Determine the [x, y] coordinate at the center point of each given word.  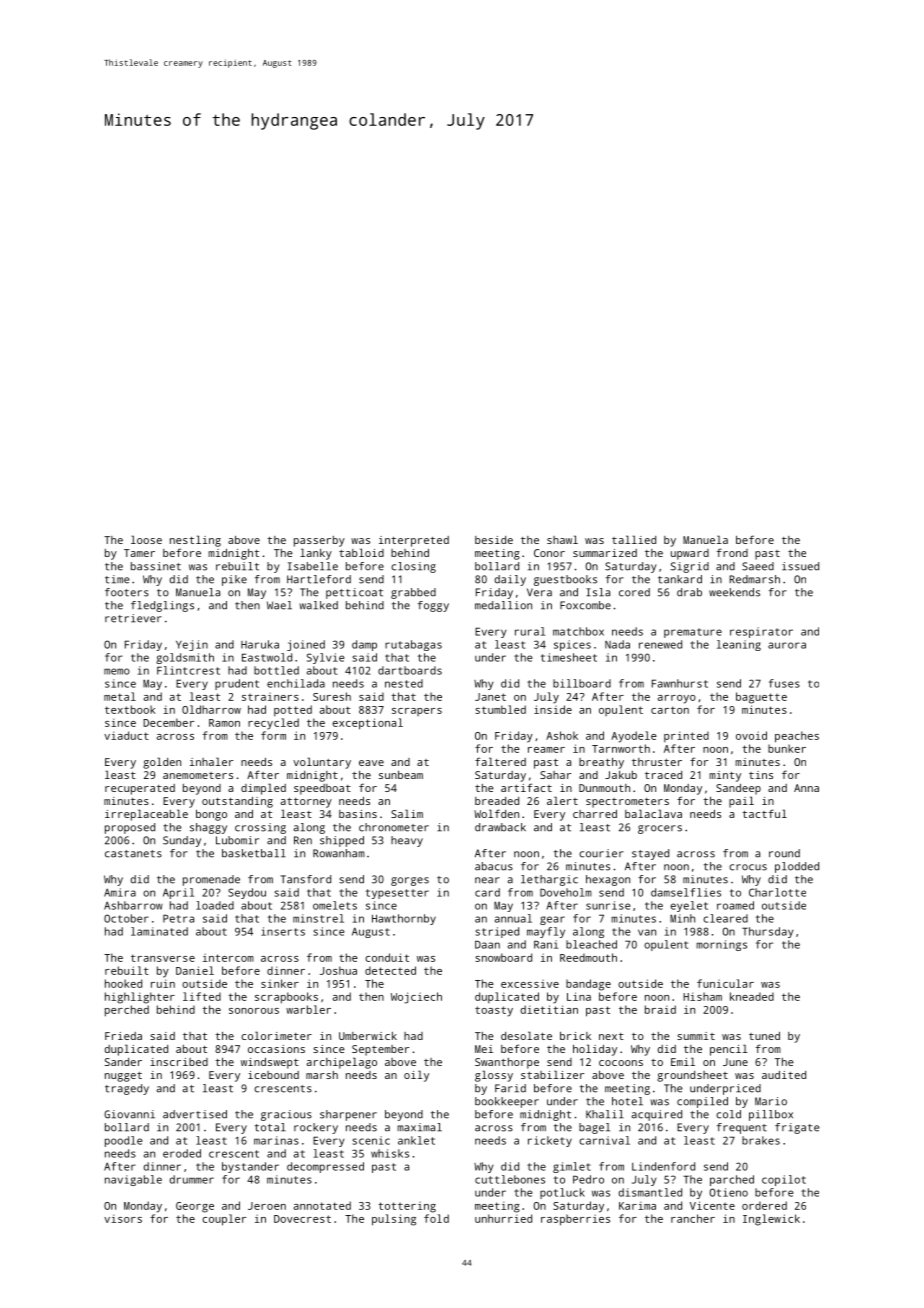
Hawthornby [404, 919]
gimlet [572, 1167]
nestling [195, 541]
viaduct [126, 735]
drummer [191, 1179]
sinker [280, 983]
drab [689, 592]
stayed [650, 854]
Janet [490, 697]
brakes [761, 1140]
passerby [319, 541]
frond [732, 552]
